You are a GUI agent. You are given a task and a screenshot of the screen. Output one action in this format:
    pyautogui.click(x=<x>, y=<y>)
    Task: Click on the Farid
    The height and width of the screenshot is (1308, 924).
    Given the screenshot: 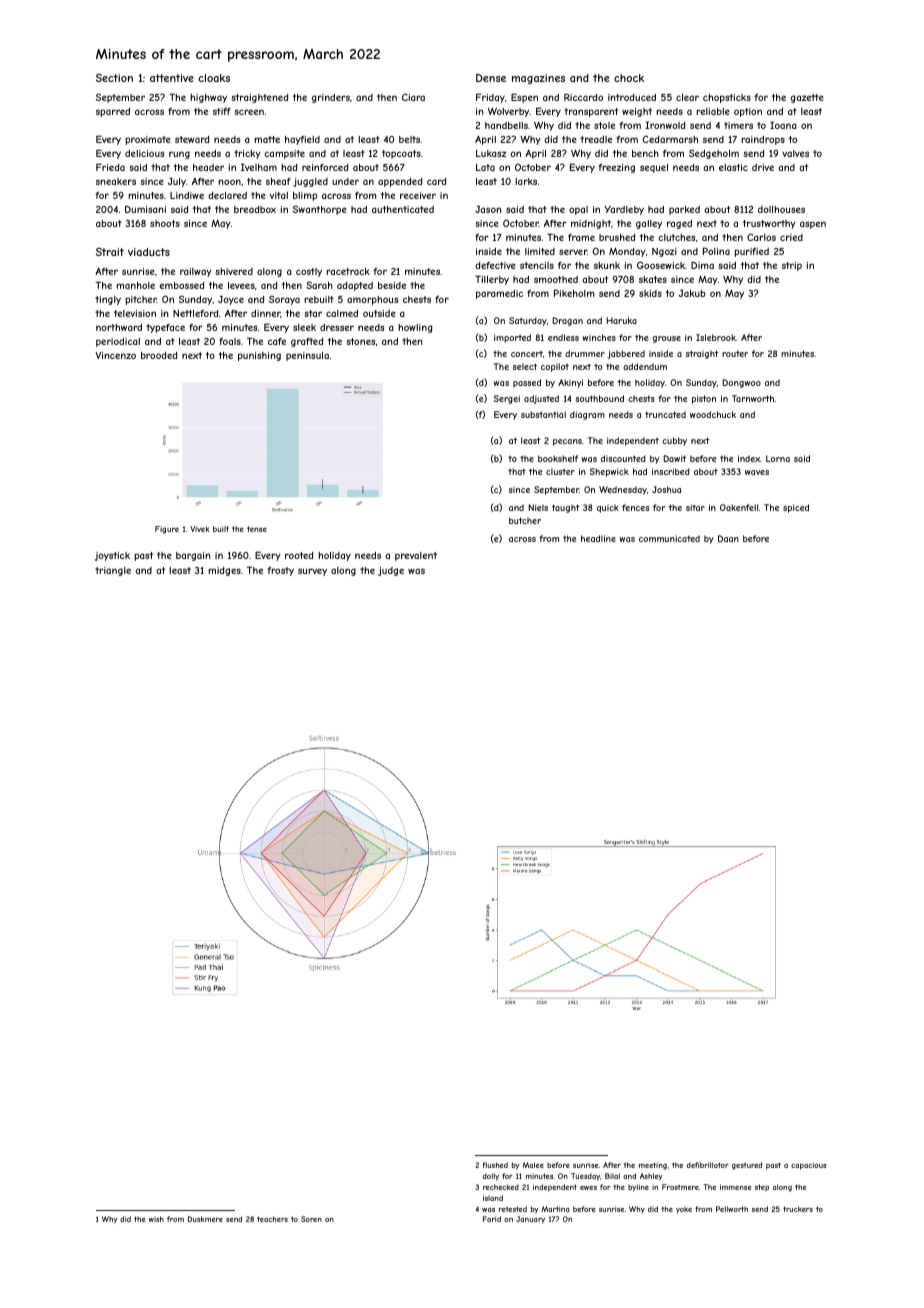 What is the action you would take?
    pyautogui.click(x=492, y=1219)
